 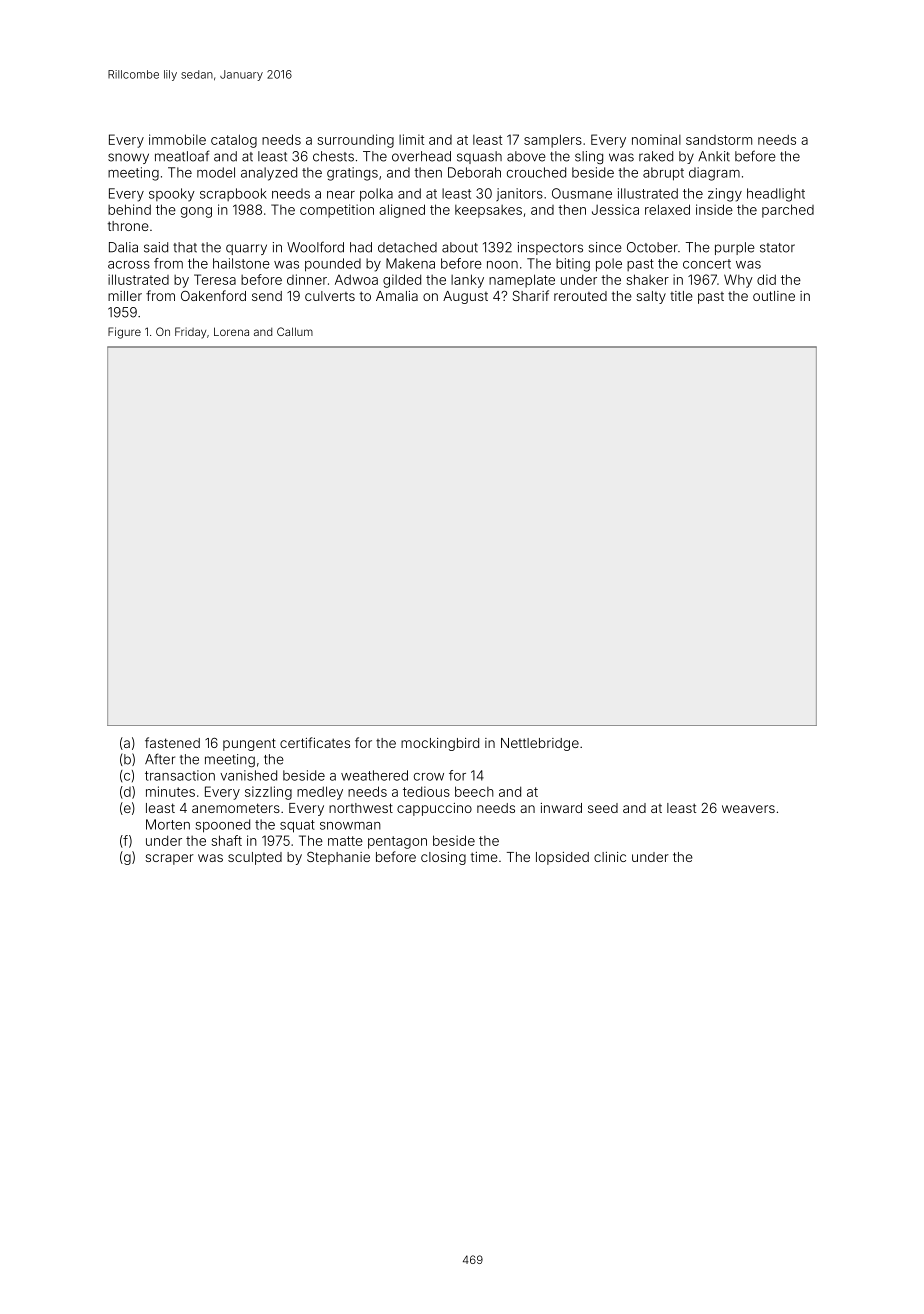 What do you see at coordinates (610, 857) in the image?
I see `clinic` at bounding box center [610, 857].
